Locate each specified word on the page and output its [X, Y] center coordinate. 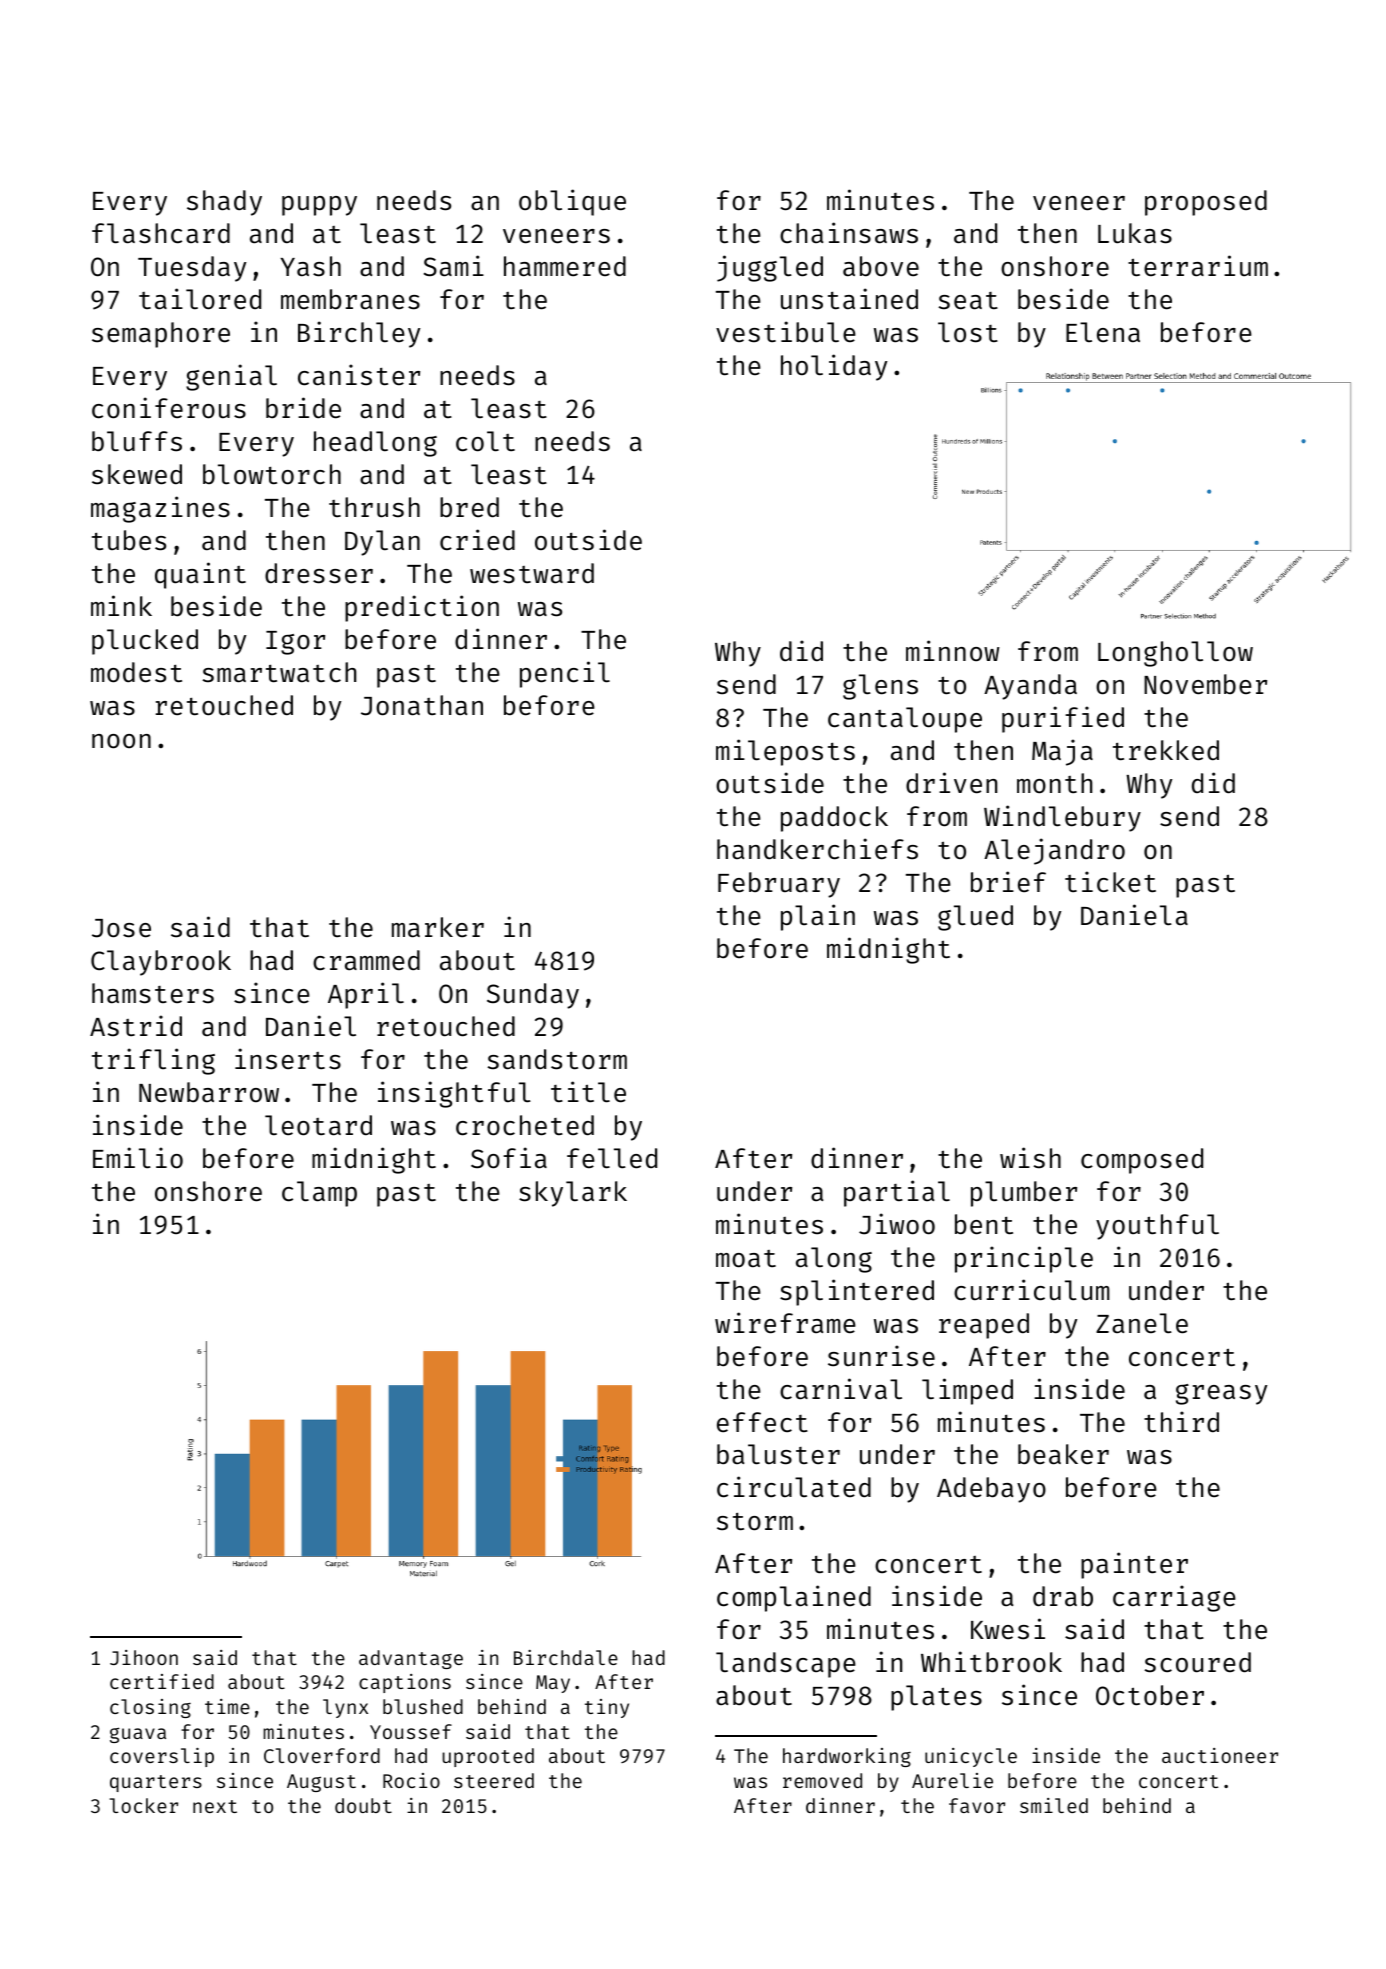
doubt [363, 1805]
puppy [319, 206]
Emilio [138, 1158]
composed [1142, 1161]
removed [822, 1780]
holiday [834, 367]
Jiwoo [897, 1224]
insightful [454, 1094]
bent [984, 1224]
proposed [1206, 203]
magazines [160, 509]
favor [977, 1805]
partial [897, 1193]
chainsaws [849, 233]
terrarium [1198, 266]
